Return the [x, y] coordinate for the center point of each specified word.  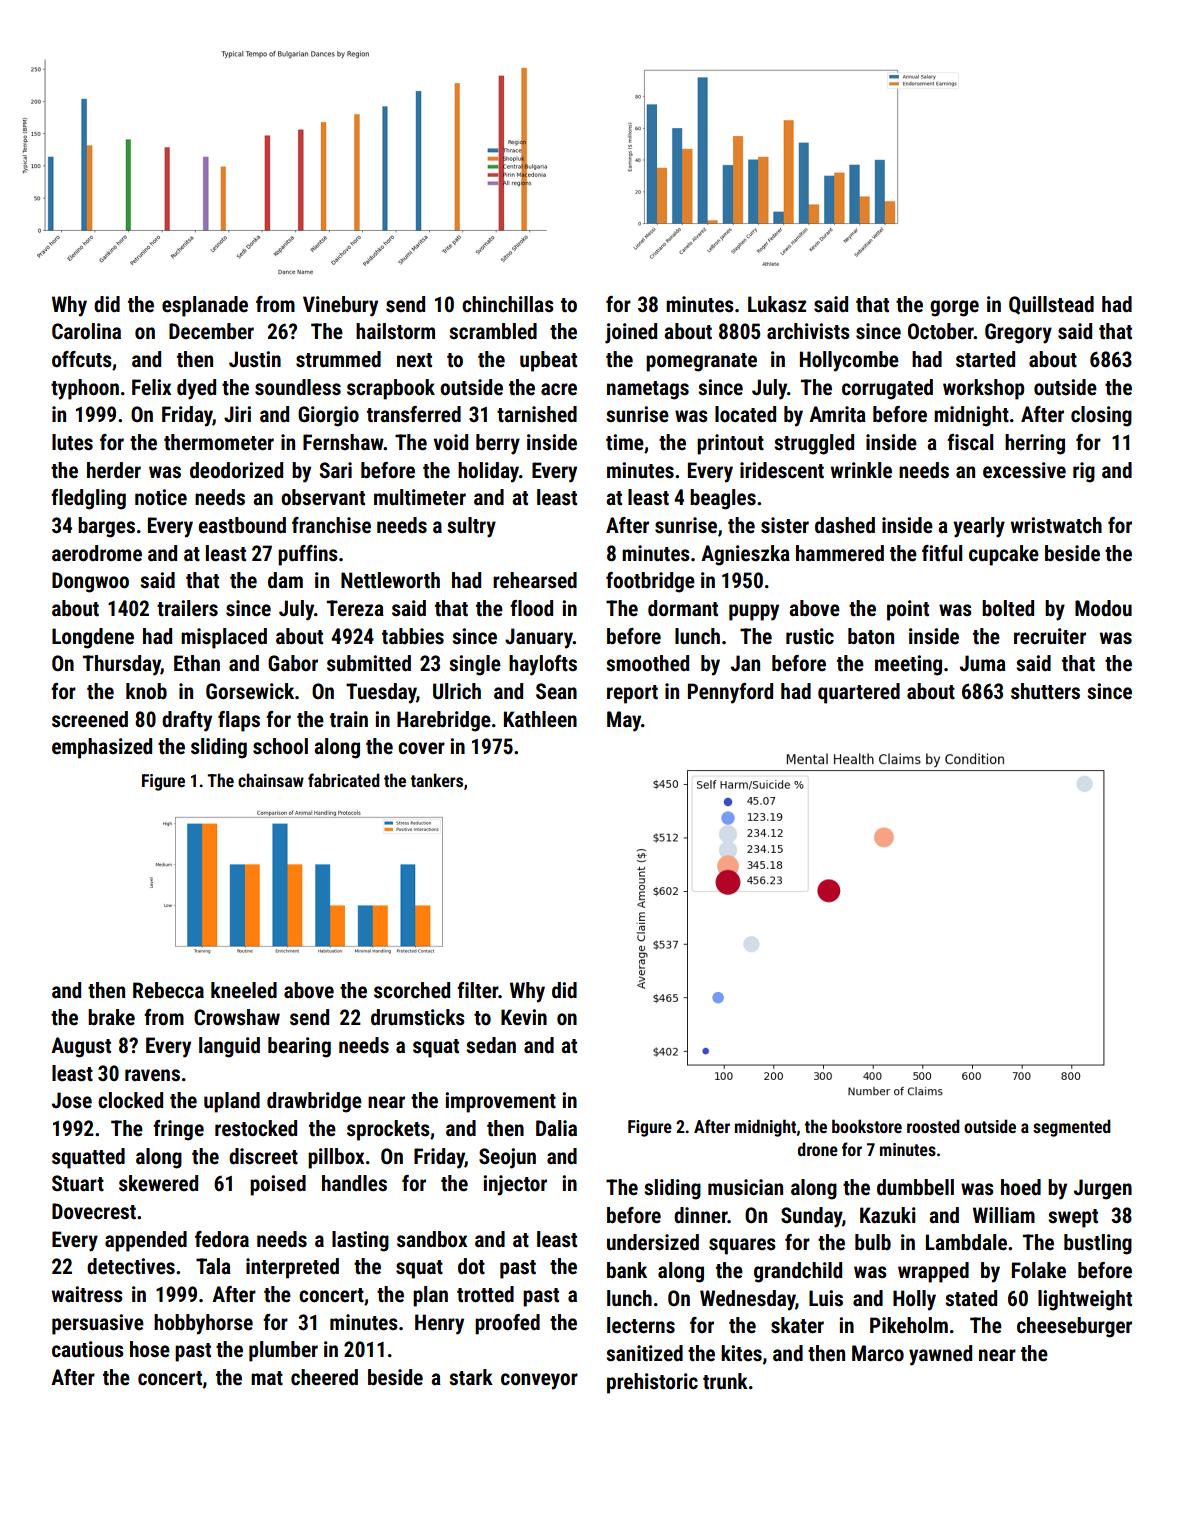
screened [90, 719]
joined [631, 333]
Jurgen [1103, 1189]
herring [1035, 444]
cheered [324, 1377]
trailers [187, 608]
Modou [1103, 608]
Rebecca [168, 990]
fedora [222, 1239]
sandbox [432, 1239]
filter [477, 990]
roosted [933, 1126]
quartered [859, 693]
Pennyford [730, 693]
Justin [255, 359]
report [632, 694]
